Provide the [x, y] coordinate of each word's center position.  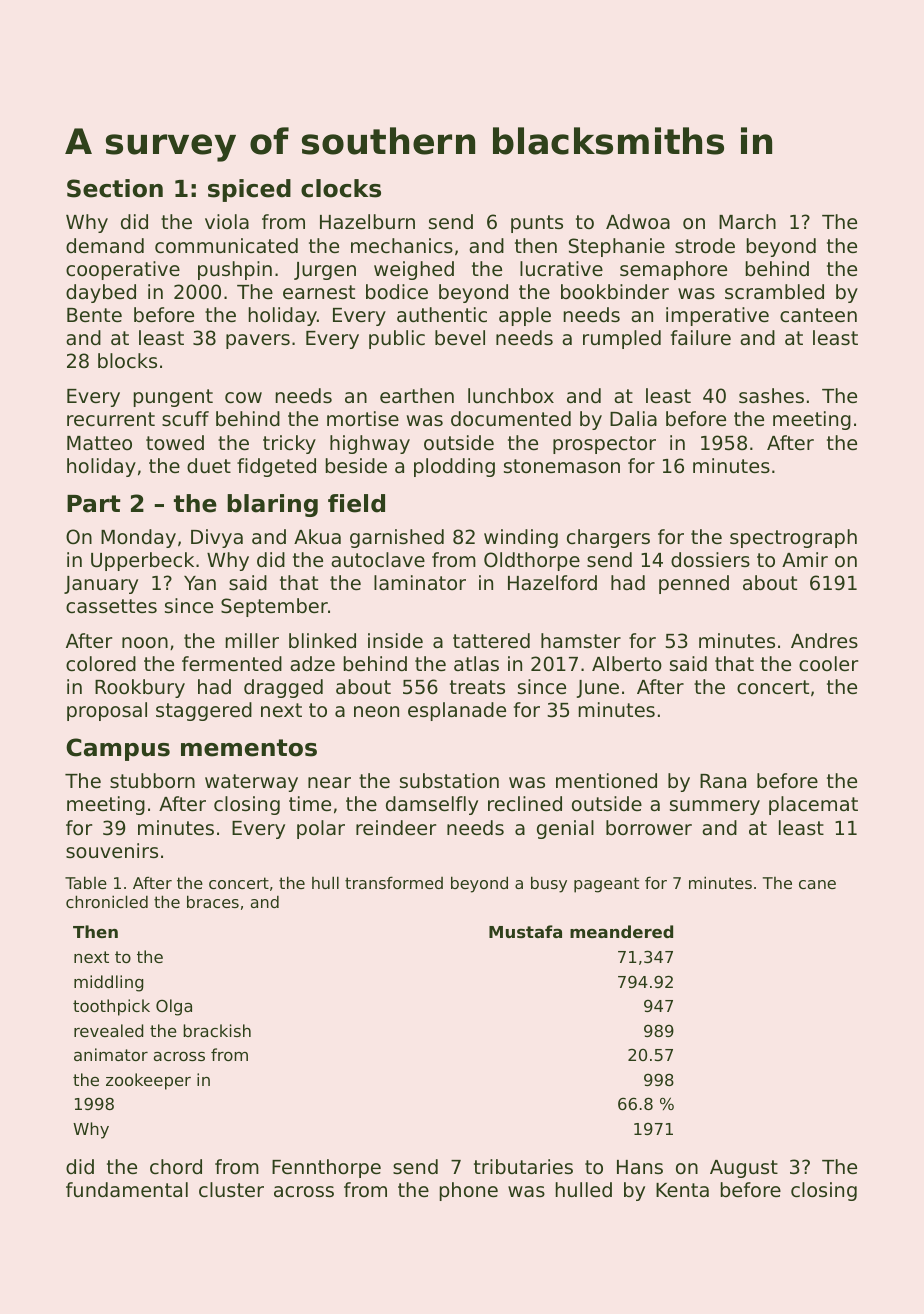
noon [145, 642]
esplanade [457, 711]
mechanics [402, 245]
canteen [818, 315]
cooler [828, 663]
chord [176, 1166]
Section [115, 188]
